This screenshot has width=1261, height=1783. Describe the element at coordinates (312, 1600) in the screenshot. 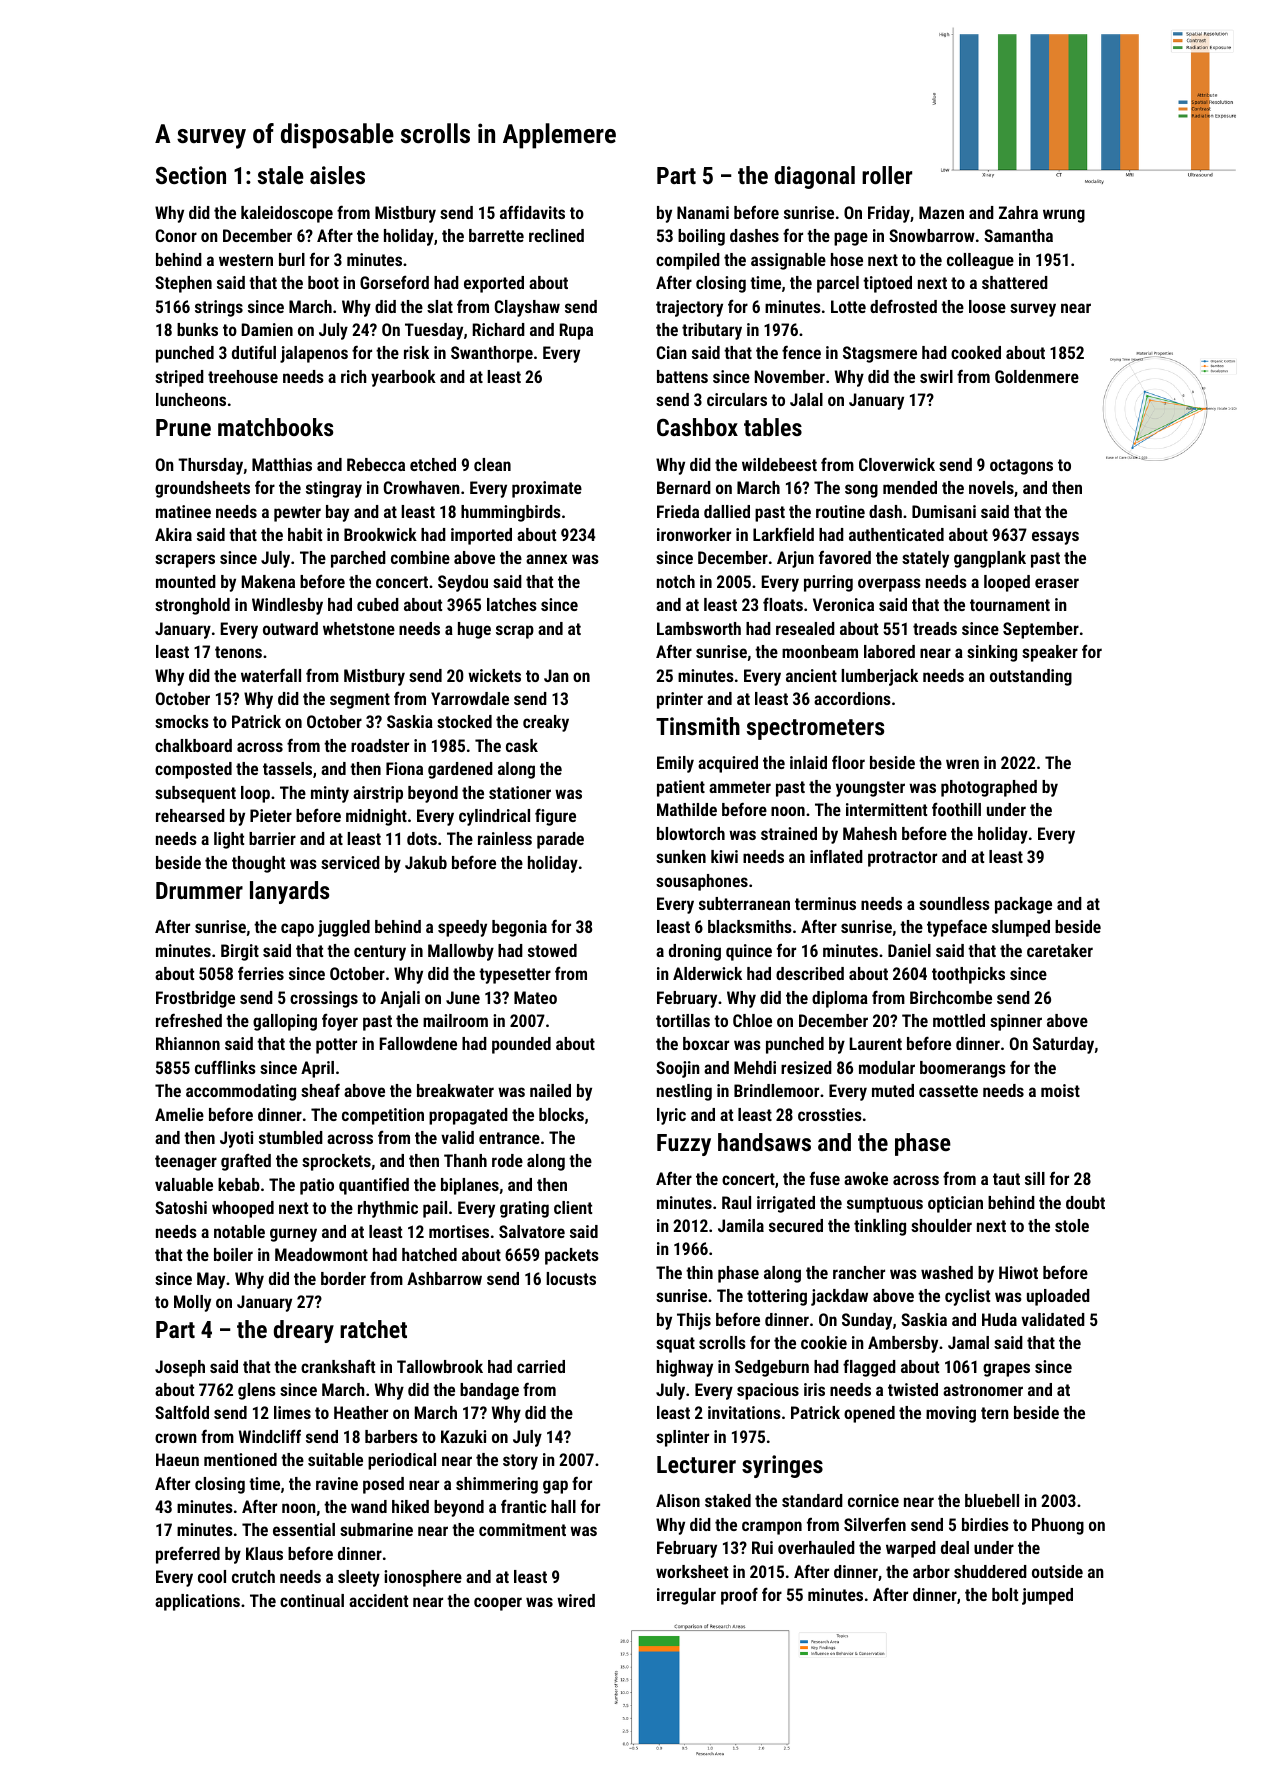

I see `continual` at that location.
